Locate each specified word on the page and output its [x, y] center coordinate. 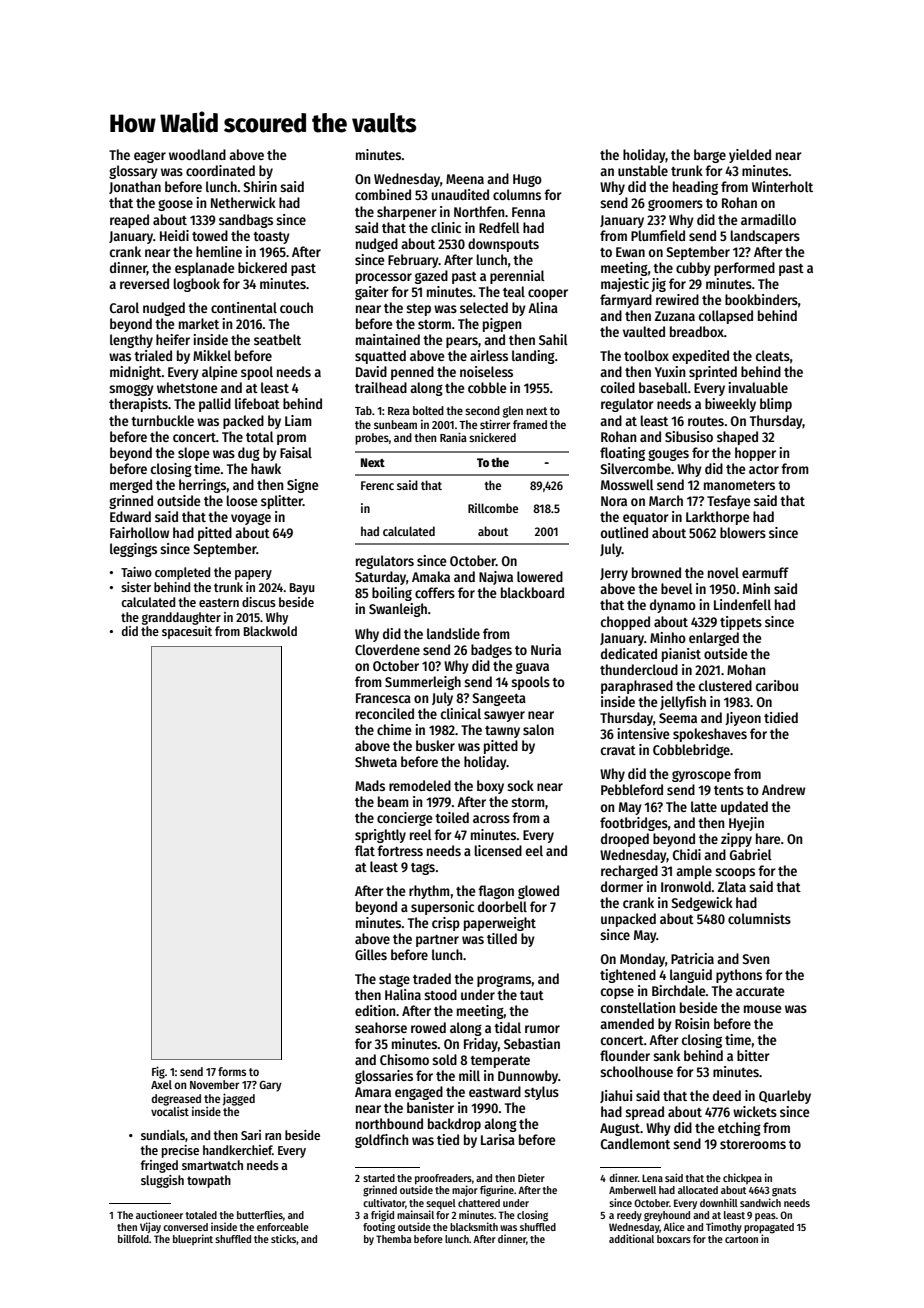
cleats [773, 355]
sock [520, 785]
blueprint [193, 1239]
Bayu [302, 589]
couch [296, 307]
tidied [781, 717]
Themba [393, 1239]
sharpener [407, 213]
